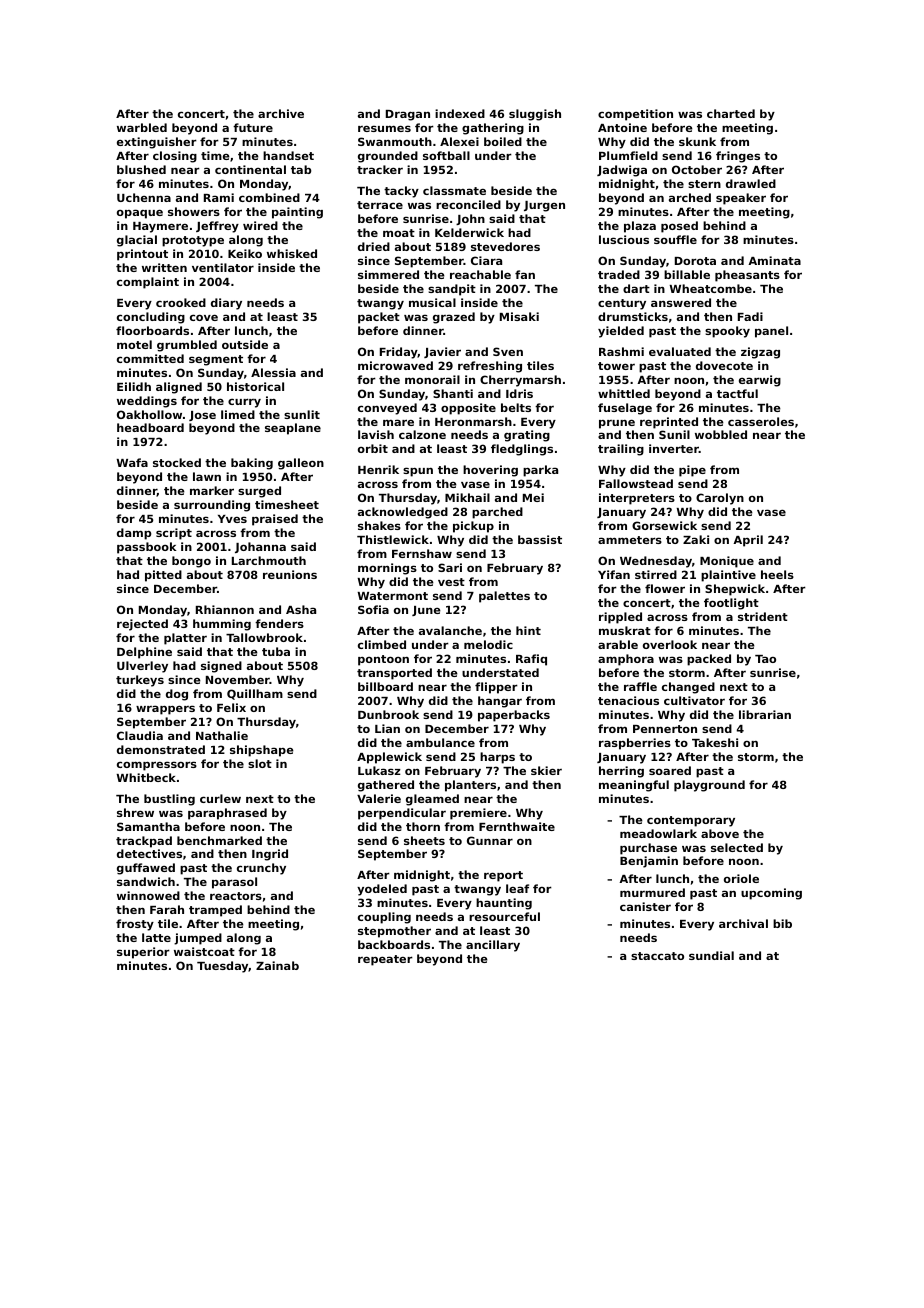  What do you see at coordinates (760, 381) in the screenshot?
I see `earwig` at bounding box center [760, 381].
